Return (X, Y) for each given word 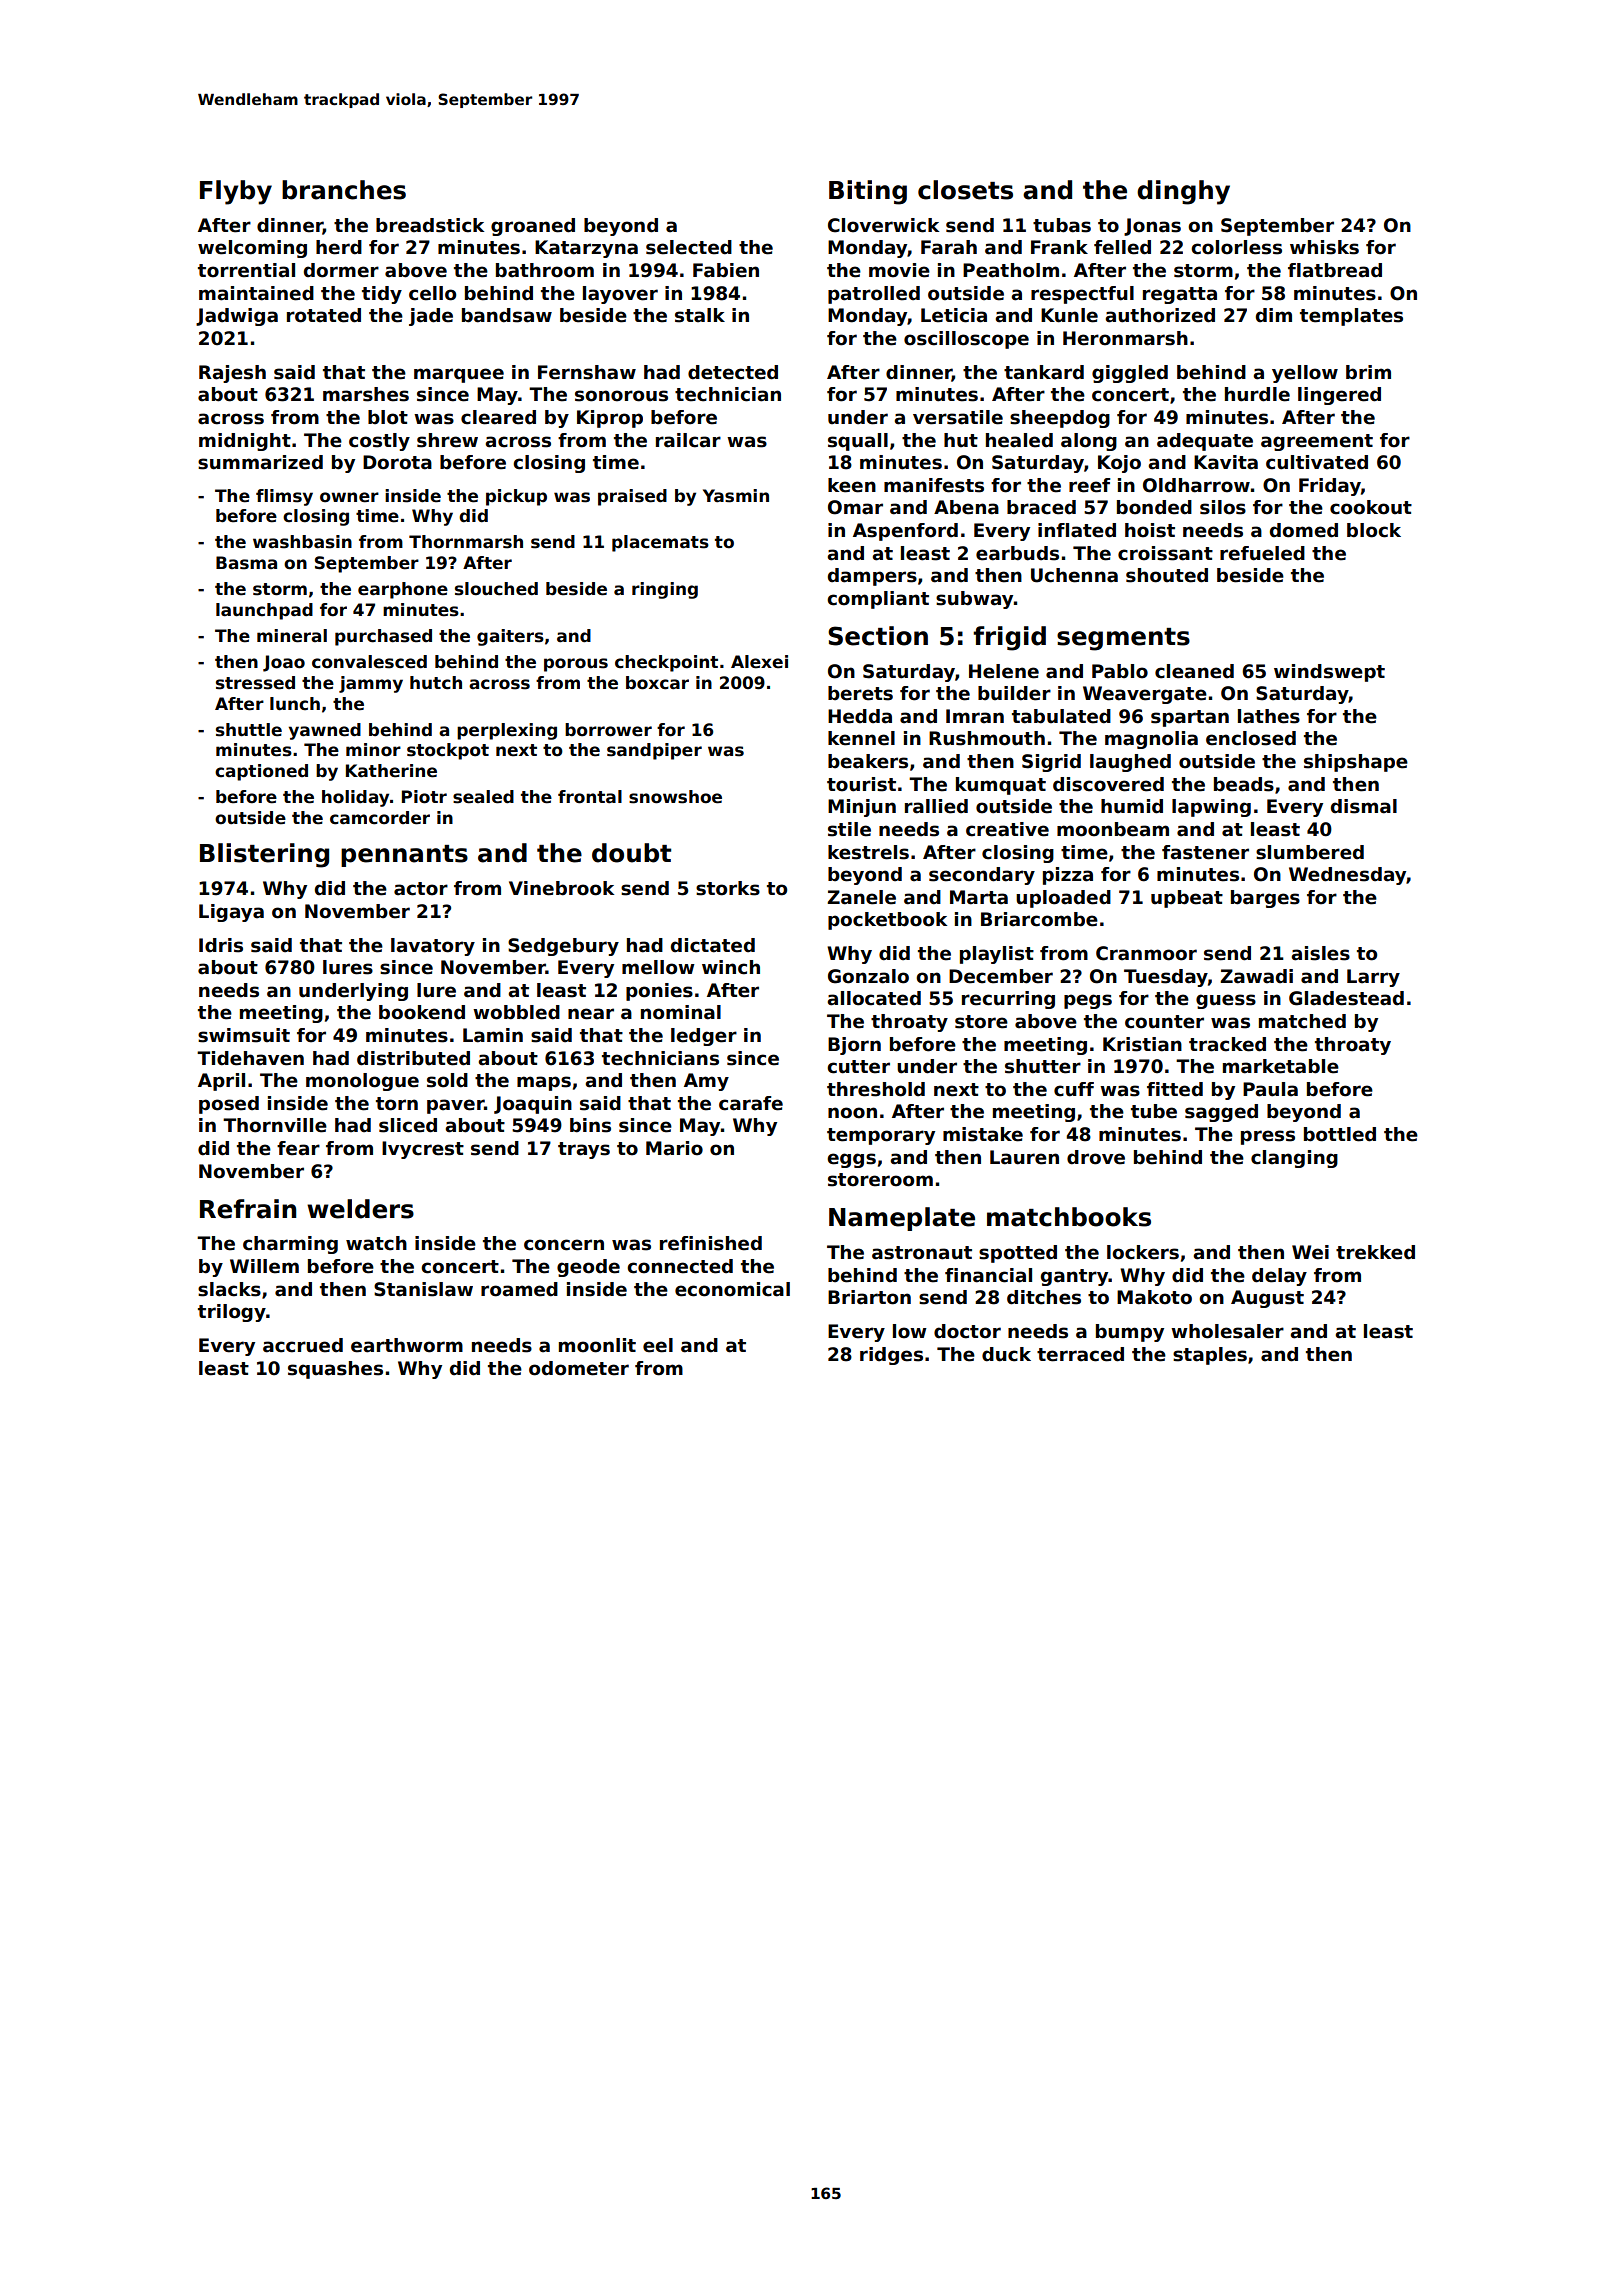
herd (339, 247)
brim (1368, 372)
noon (852, 1113)
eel (658, 1345)
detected (733, 372)
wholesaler (1227, 1331)
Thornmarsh (466, 542)
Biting (868, 192)
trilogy (232, 1313)
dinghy (1183, 192)
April (221, 1082)
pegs (1088, 1001)
